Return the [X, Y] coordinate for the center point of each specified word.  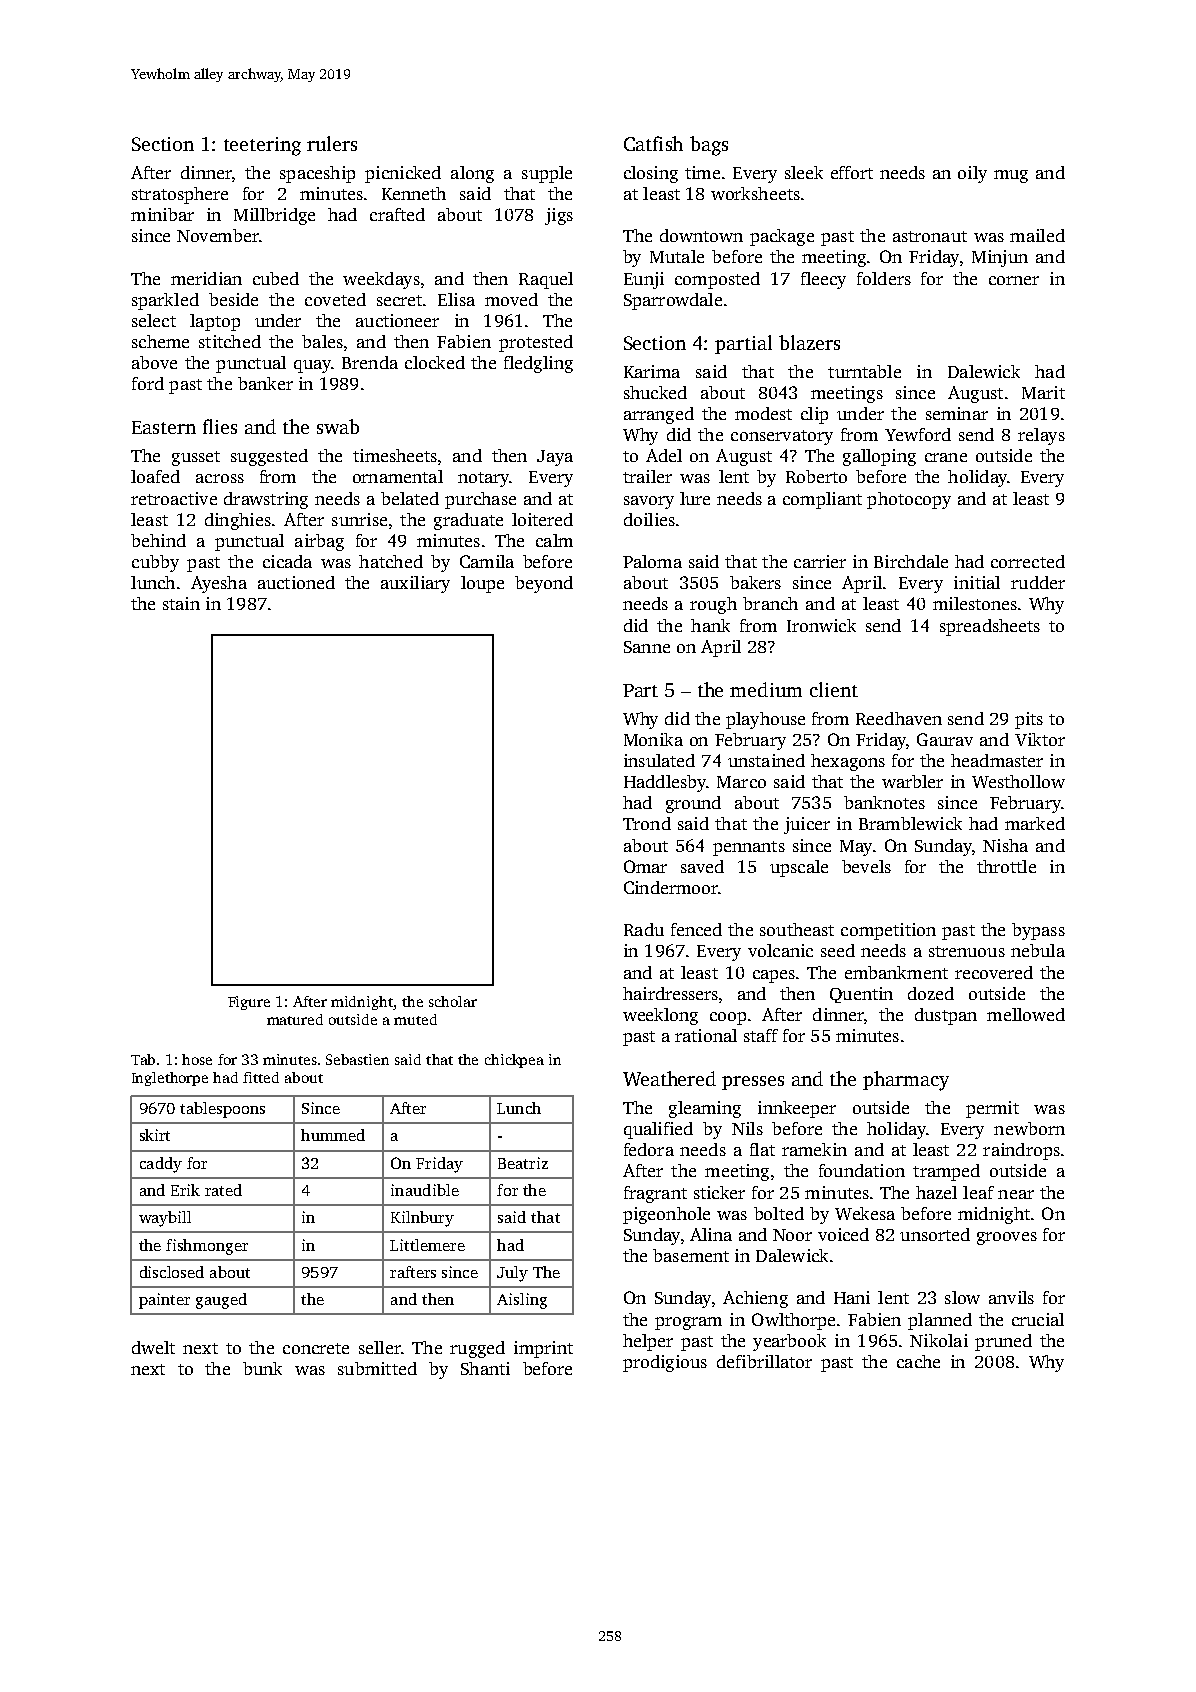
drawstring [266, 500]
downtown [701, 235]
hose [197, 1059]
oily [972, 174]
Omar [645, 866]
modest [763, 413]
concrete [316, 1348]
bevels [866, 866]
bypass [1038, 931]
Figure [249, 1003]
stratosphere [180, 195]
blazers [809, 342]
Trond [647, 823]
